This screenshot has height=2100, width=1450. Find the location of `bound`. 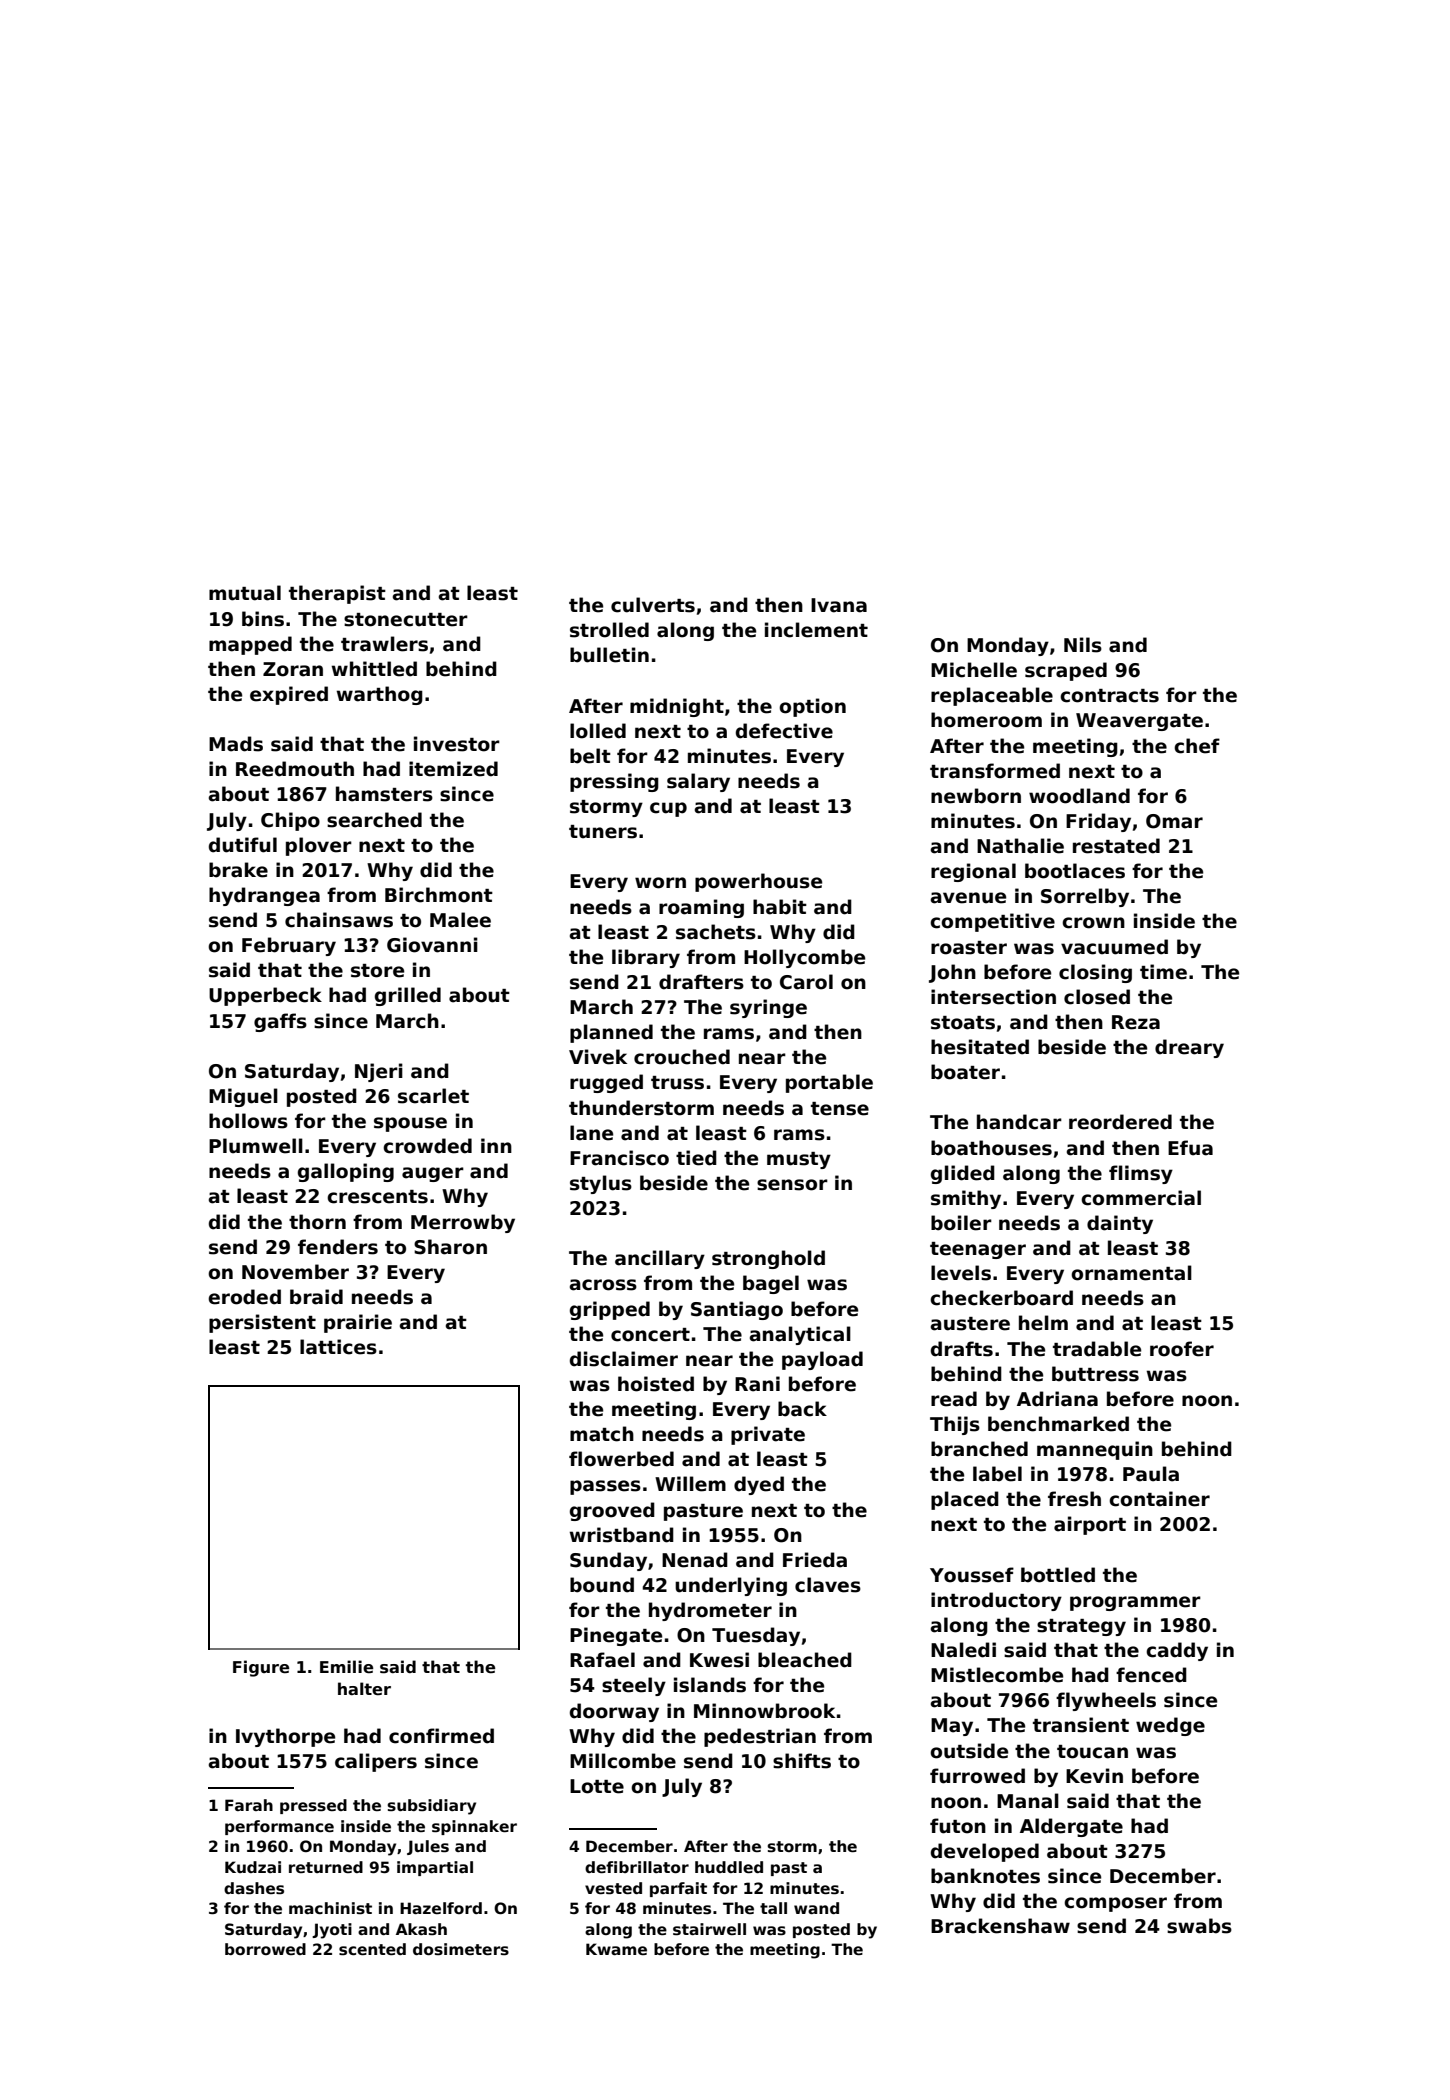

bound is located at coordinates (602, 1585).
